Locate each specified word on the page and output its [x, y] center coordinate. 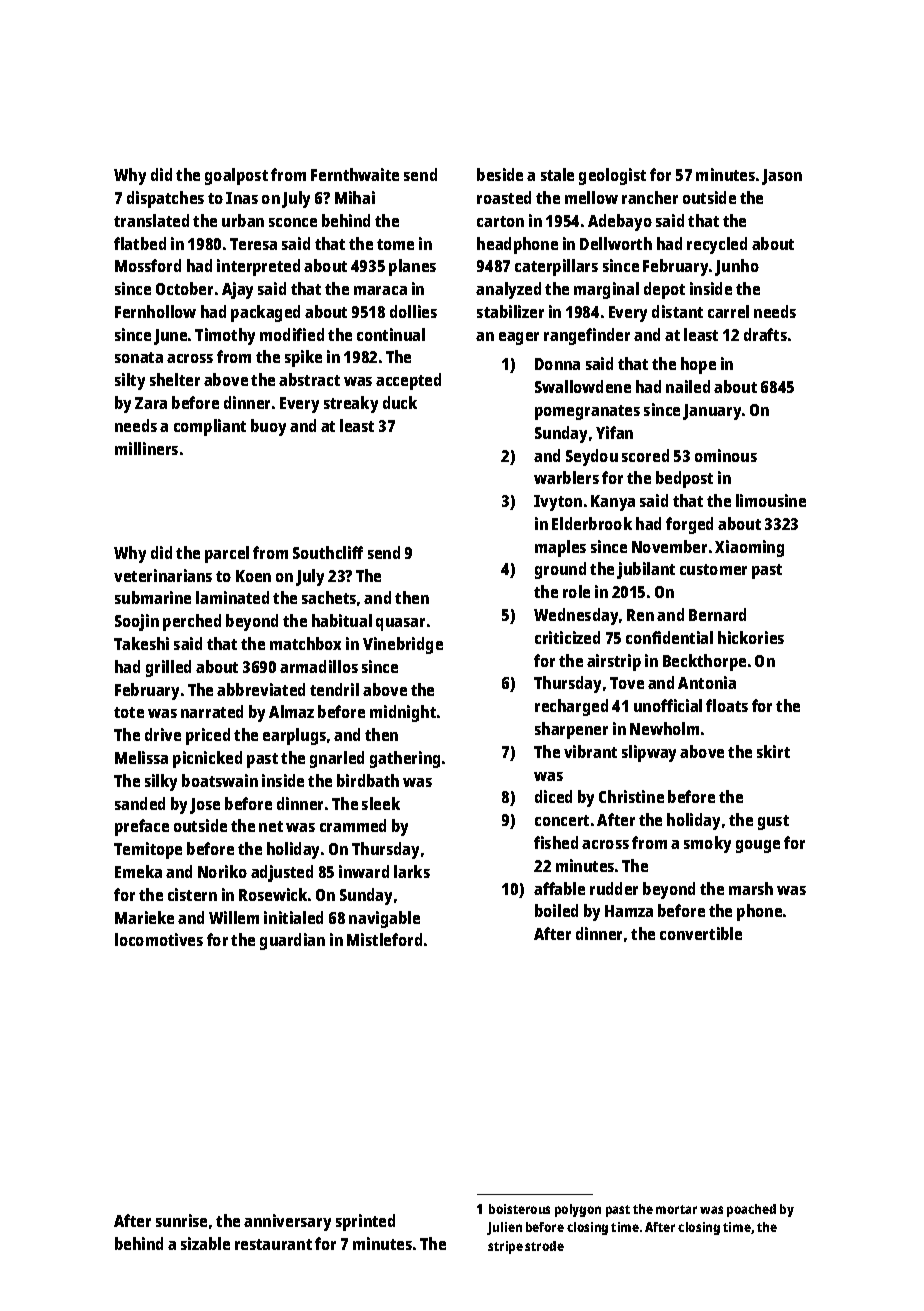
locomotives [159, 939]
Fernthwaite [355, 174]
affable [559, 888]
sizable [205, 1243]
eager [519, 338]
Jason [782, 177]
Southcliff [328, 552]
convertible [701, 933]
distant [677, 311]
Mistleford [384, 939]
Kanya [613, 503]
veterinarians [163, 575]
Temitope [148, 850]
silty [130, 381]
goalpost [236, 176]
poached [751, 1210]
